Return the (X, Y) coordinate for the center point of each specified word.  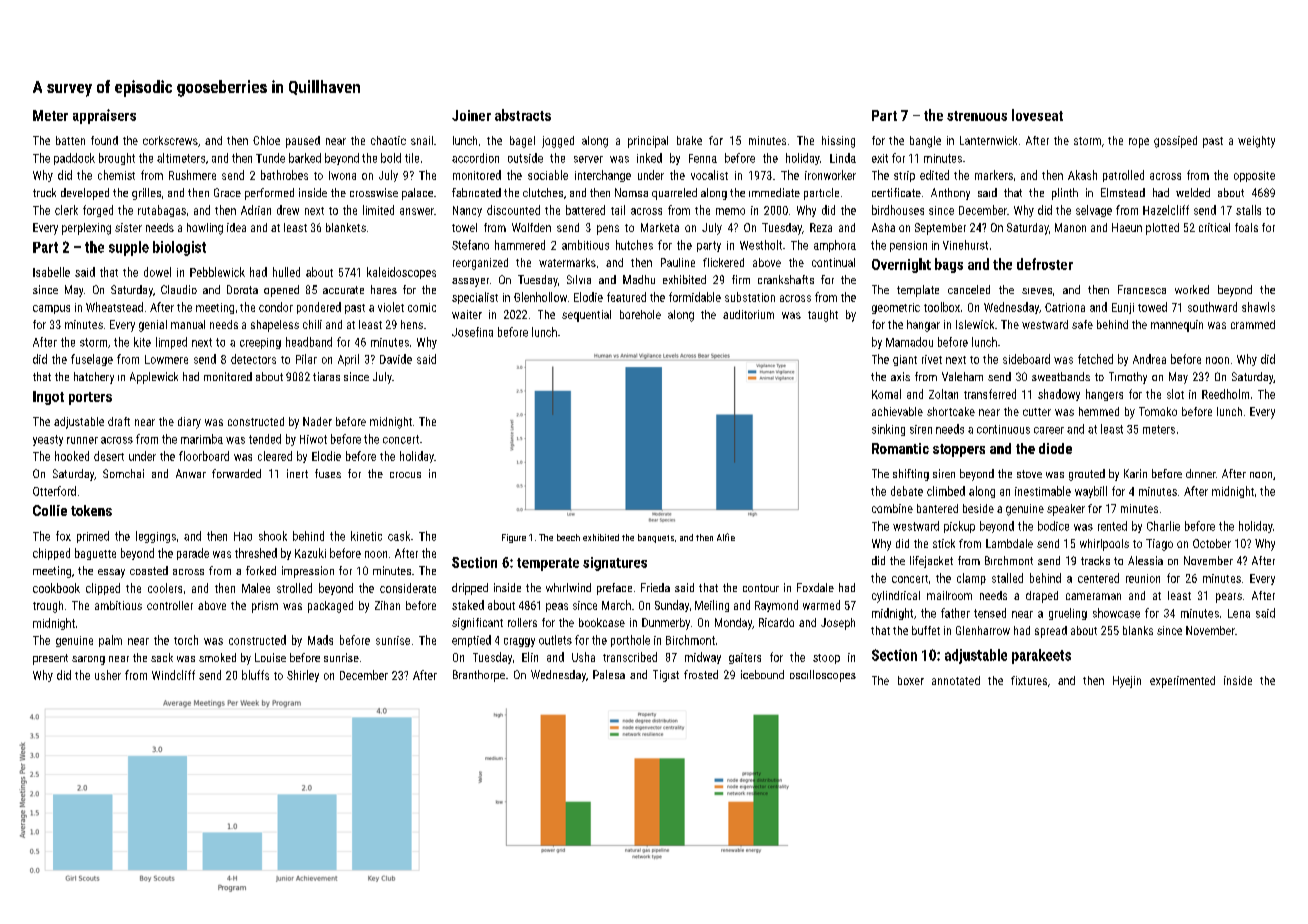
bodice (1053, 526)
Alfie (726, 537)
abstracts (523, 115)
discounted (513, 210)
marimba (202, 439)
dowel (157, 272)
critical (1214, 227)
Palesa (609, 674)
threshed (256, 553)
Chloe (266, 140)
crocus (405, 475)
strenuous (977, 116)
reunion (1143, 578)
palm (110, 641)
